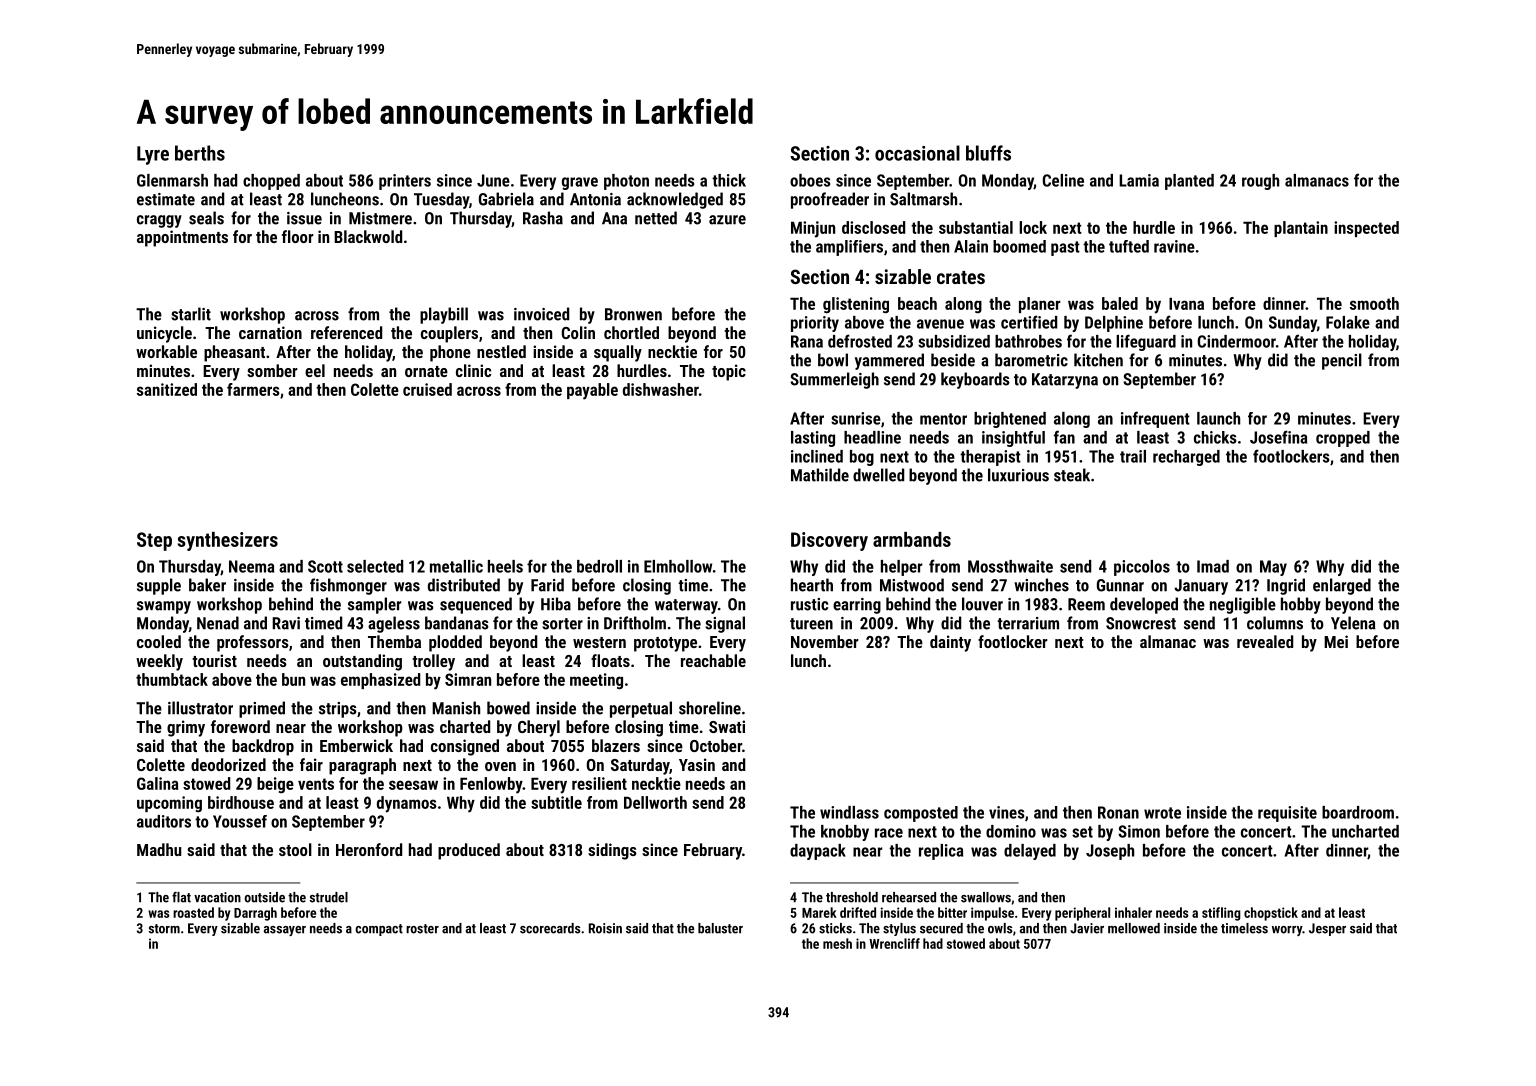 The width and height of the image is (1536, 1086). I want to click on cropped, so click(1343, 439).
